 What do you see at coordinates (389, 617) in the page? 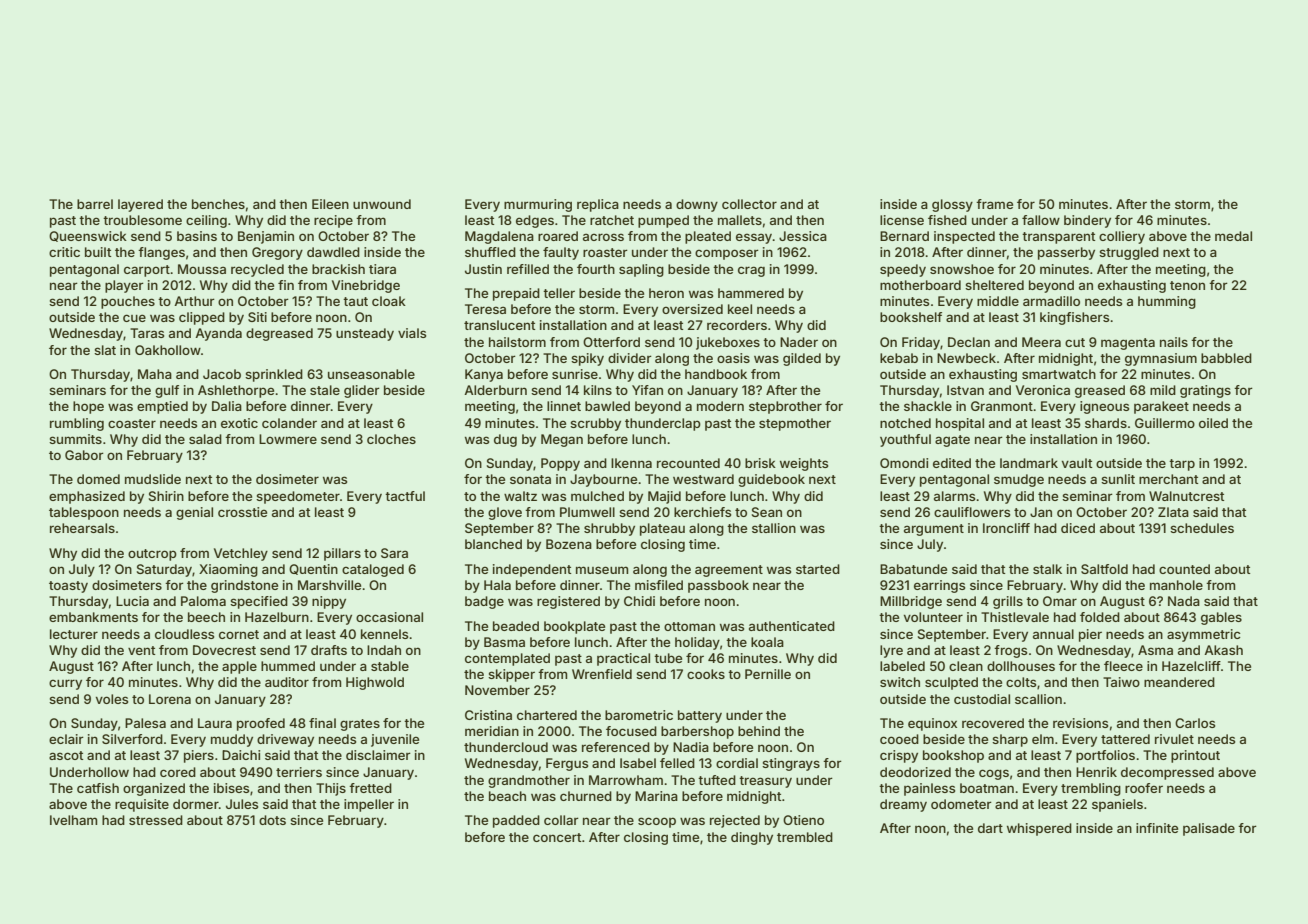
I see `occasional` at bounding box center [389, 617].
